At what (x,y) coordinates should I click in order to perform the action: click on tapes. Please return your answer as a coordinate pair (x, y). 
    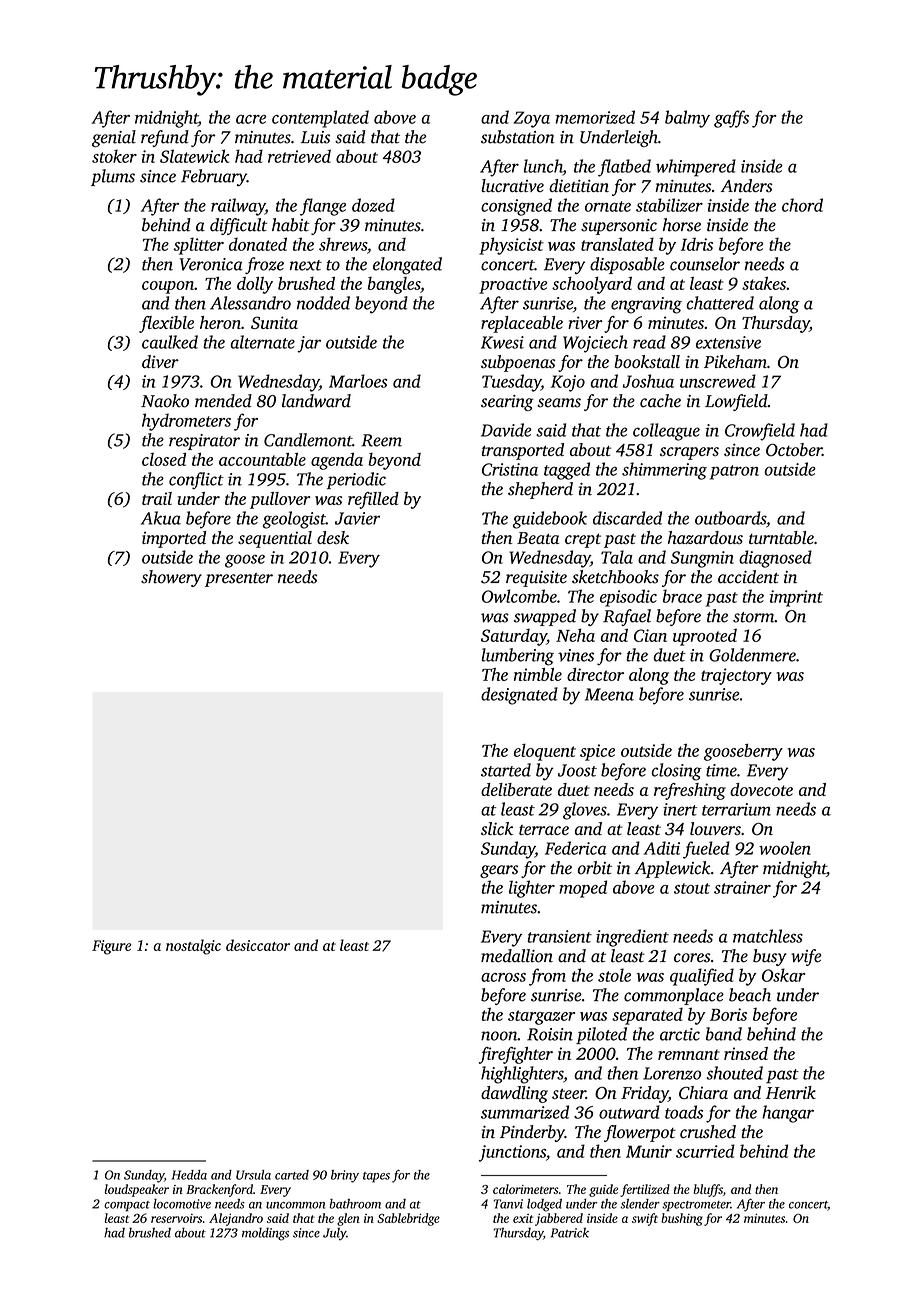
    Looking at the image, I should click on (376, 1177).
